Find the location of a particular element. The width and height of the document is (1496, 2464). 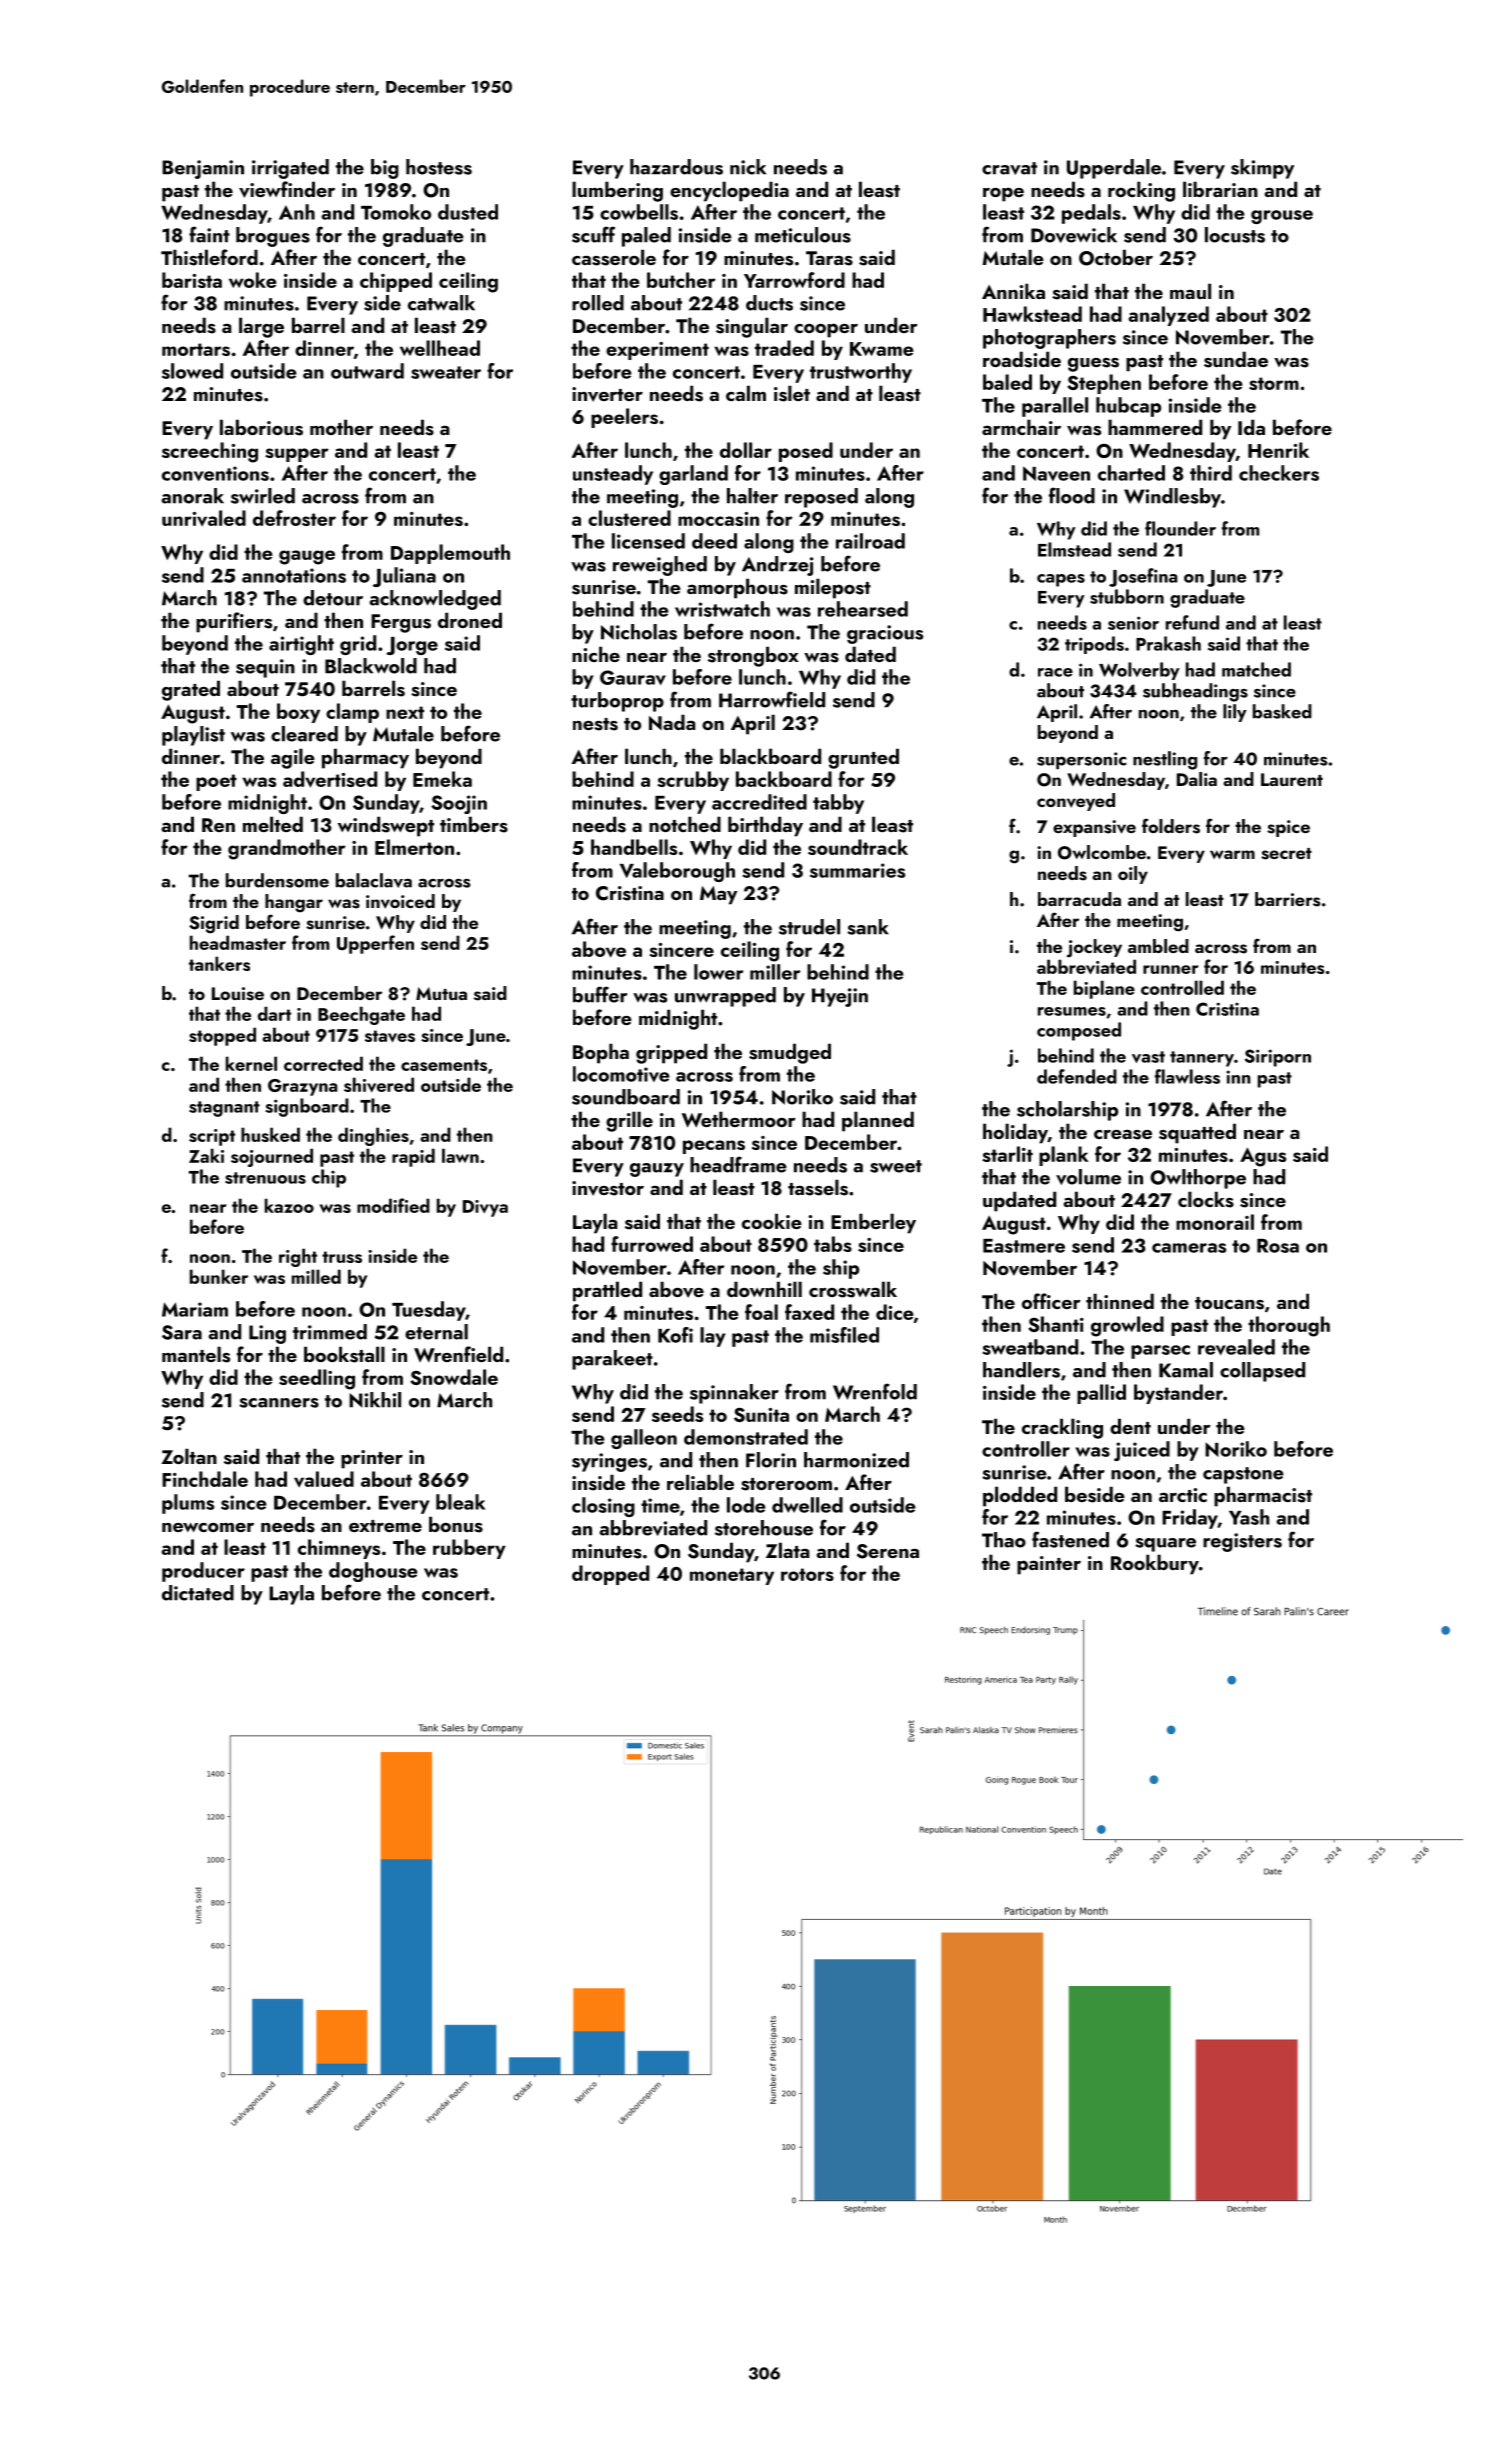

Louise is located at coordinates (238, 994).
